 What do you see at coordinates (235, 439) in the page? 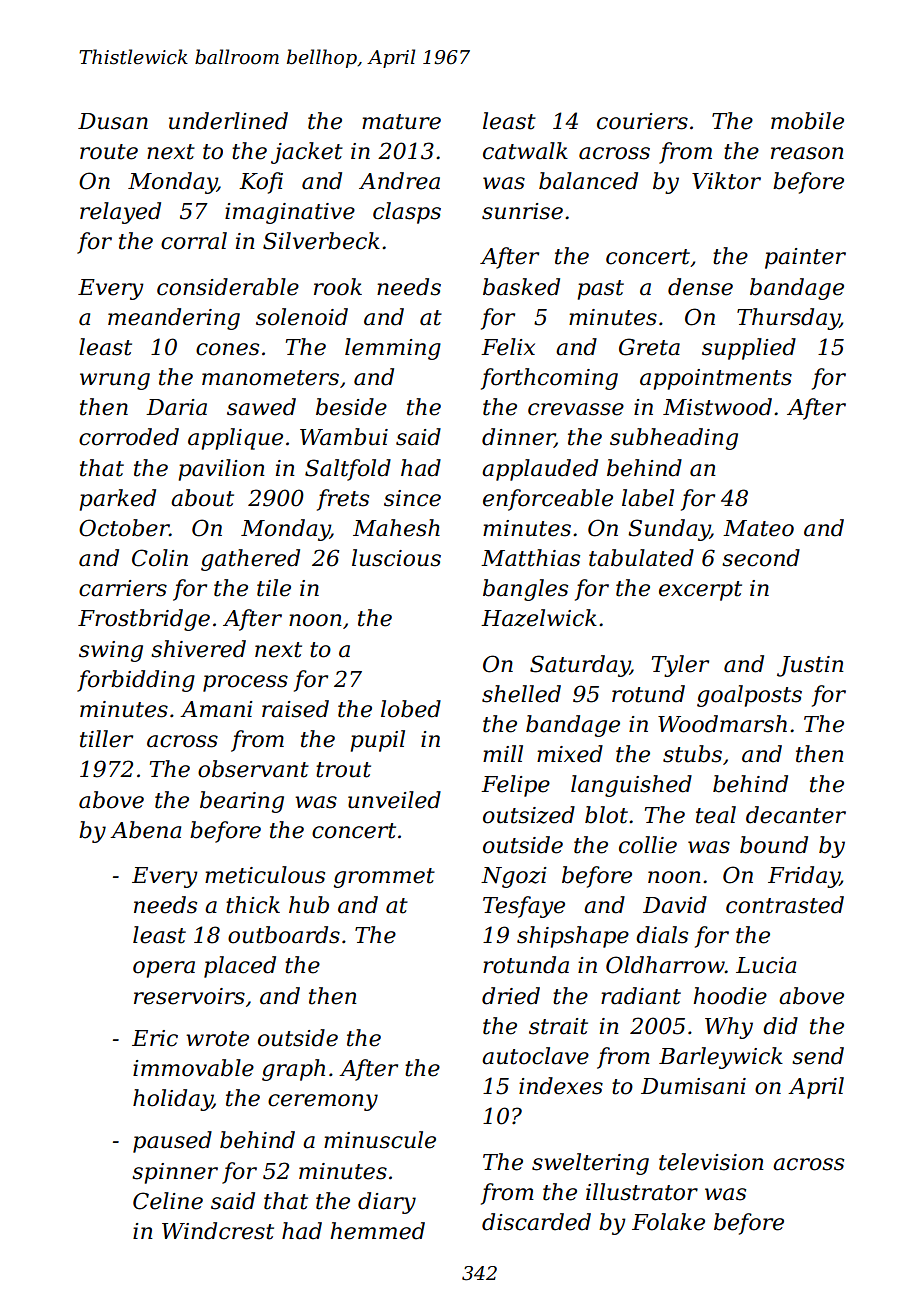
I see `applique` at bounding box center [235, 439].
